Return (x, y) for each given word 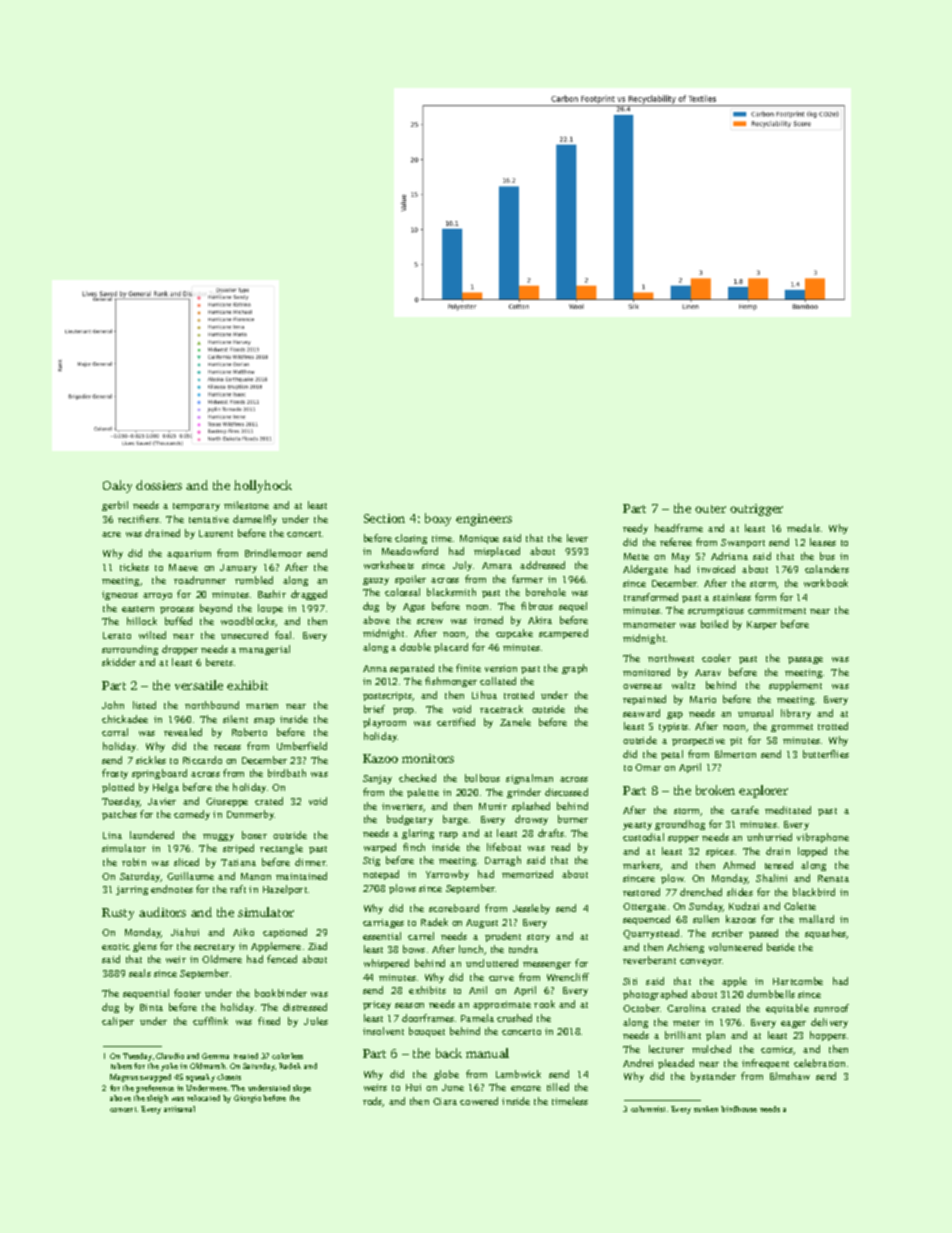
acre (111, 534)
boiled (714, 624)
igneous (120, 595)
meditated (788, 810)
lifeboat (504, 847)
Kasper (762, 625)
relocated (203, 1098)
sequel (573, 607)
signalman (529, 779)
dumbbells (771, 994)
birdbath (287, 773)
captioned (285, 933)
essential (382, 936)
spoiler (410, 580)
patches (119, 815)
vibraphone (823, 838)
